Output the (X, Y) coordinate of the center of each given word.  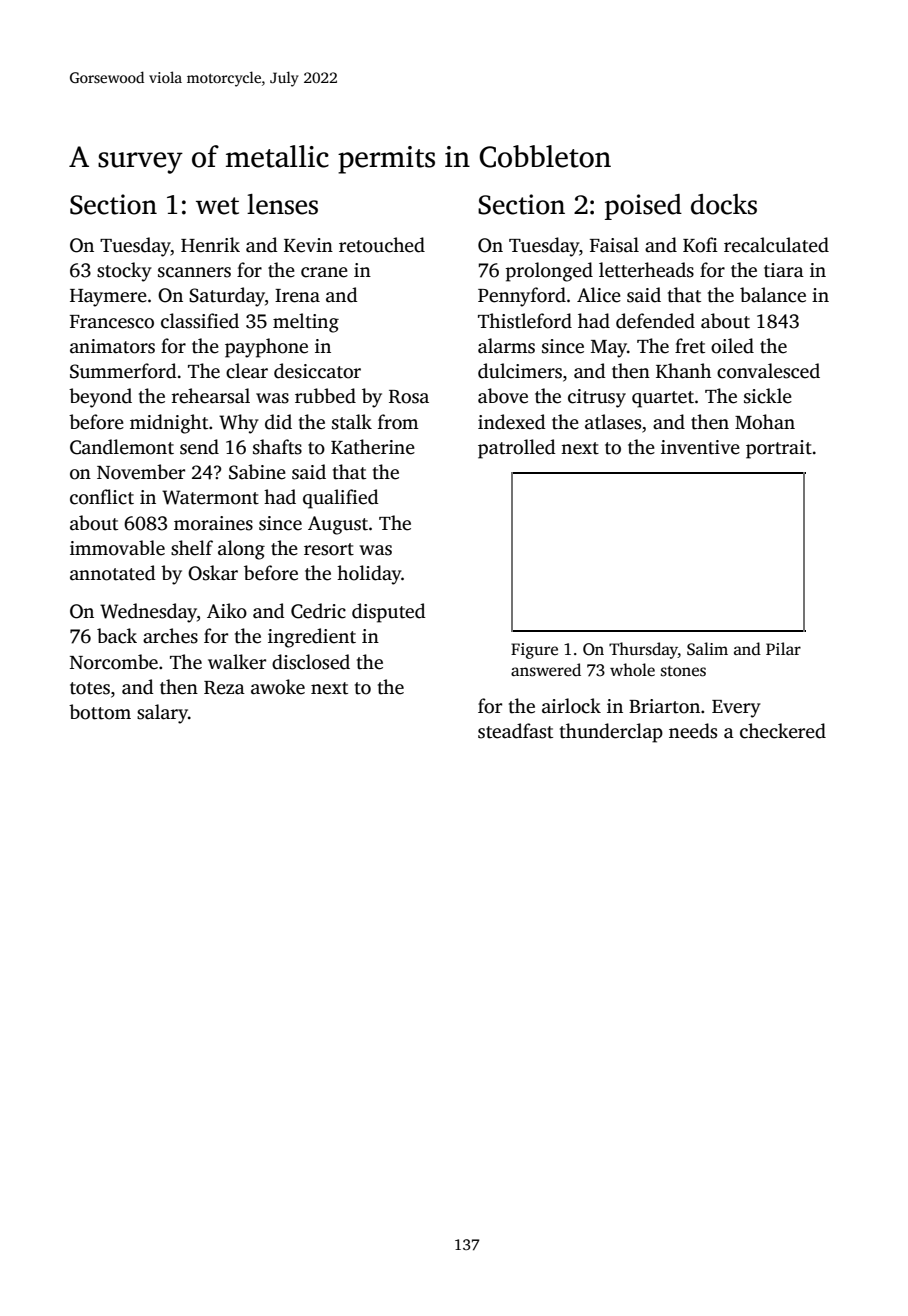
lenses (282, 204)
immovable (117, 548)
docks (724, 204)
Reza (224, 688)
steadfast (515, 731)
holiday (369, 575)
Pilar (783, 648)
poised (643, 207)
